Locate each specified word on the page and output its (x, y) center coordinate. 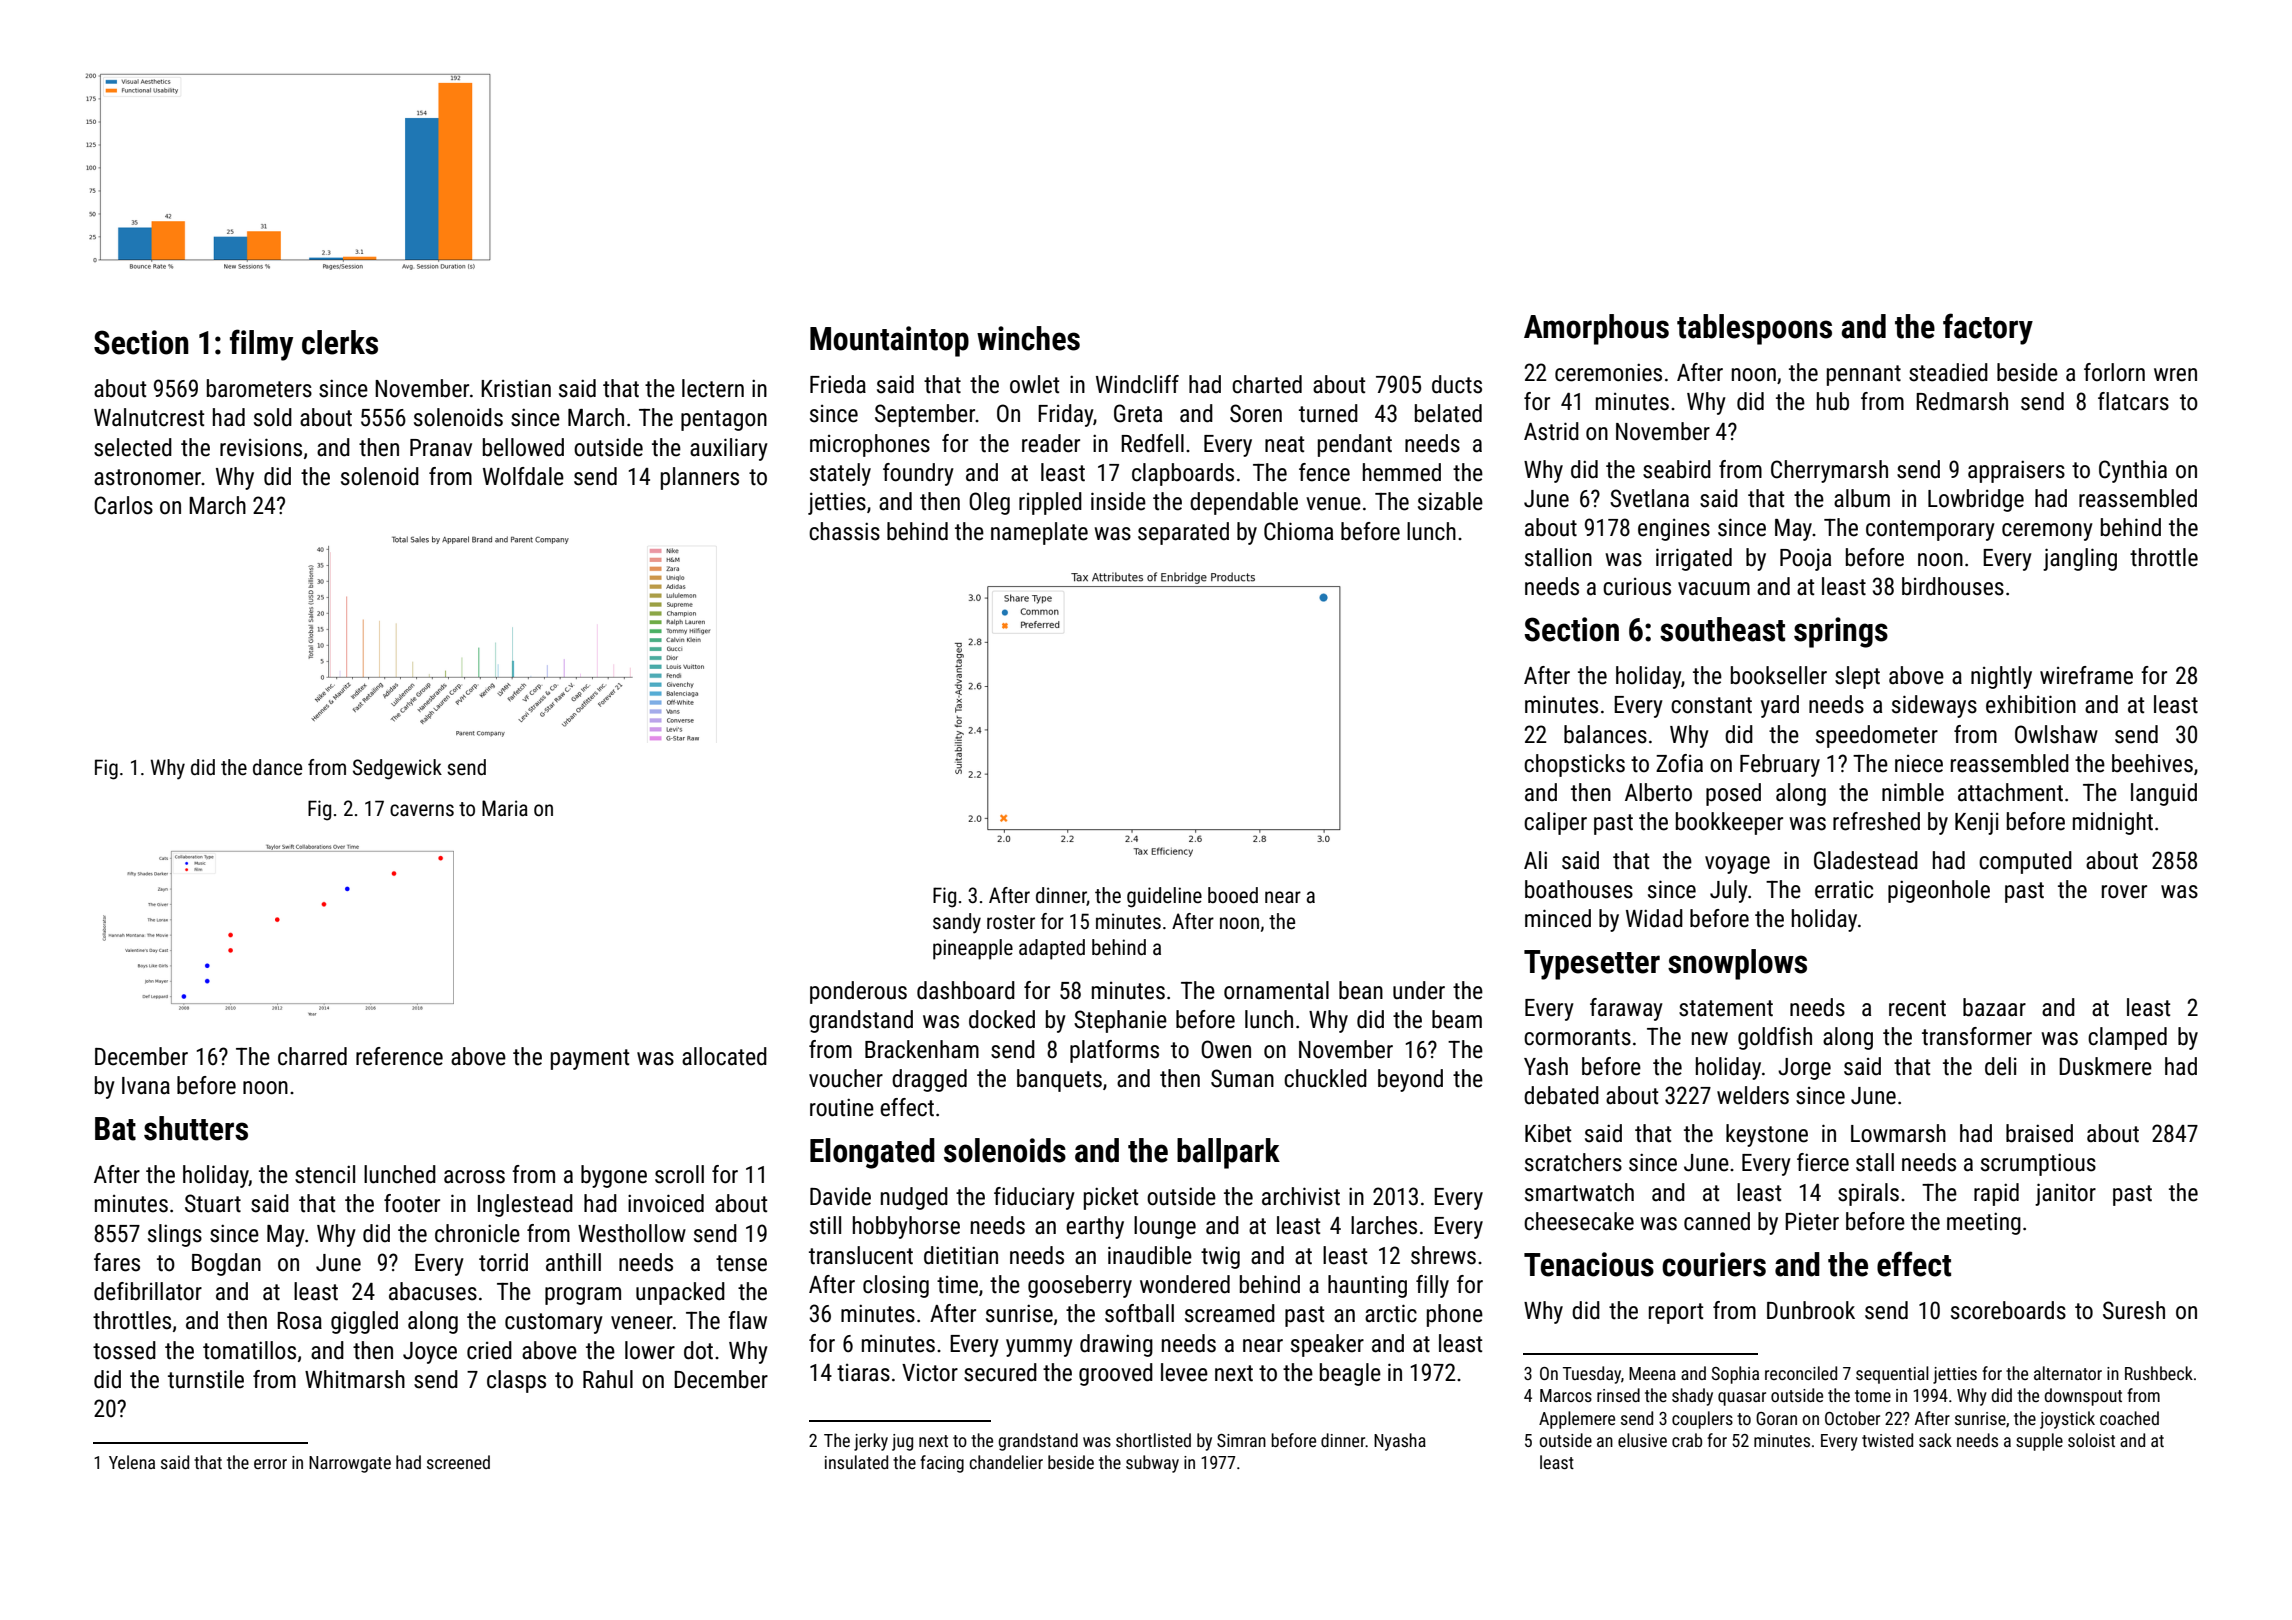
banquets (1059, 1080)
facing (942, 1464)
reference (399, 1056)
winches (1028, 338)
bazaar (1994, 1007)
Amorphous (1596, 329)
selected (133, 447)
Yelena (132, 1462)
